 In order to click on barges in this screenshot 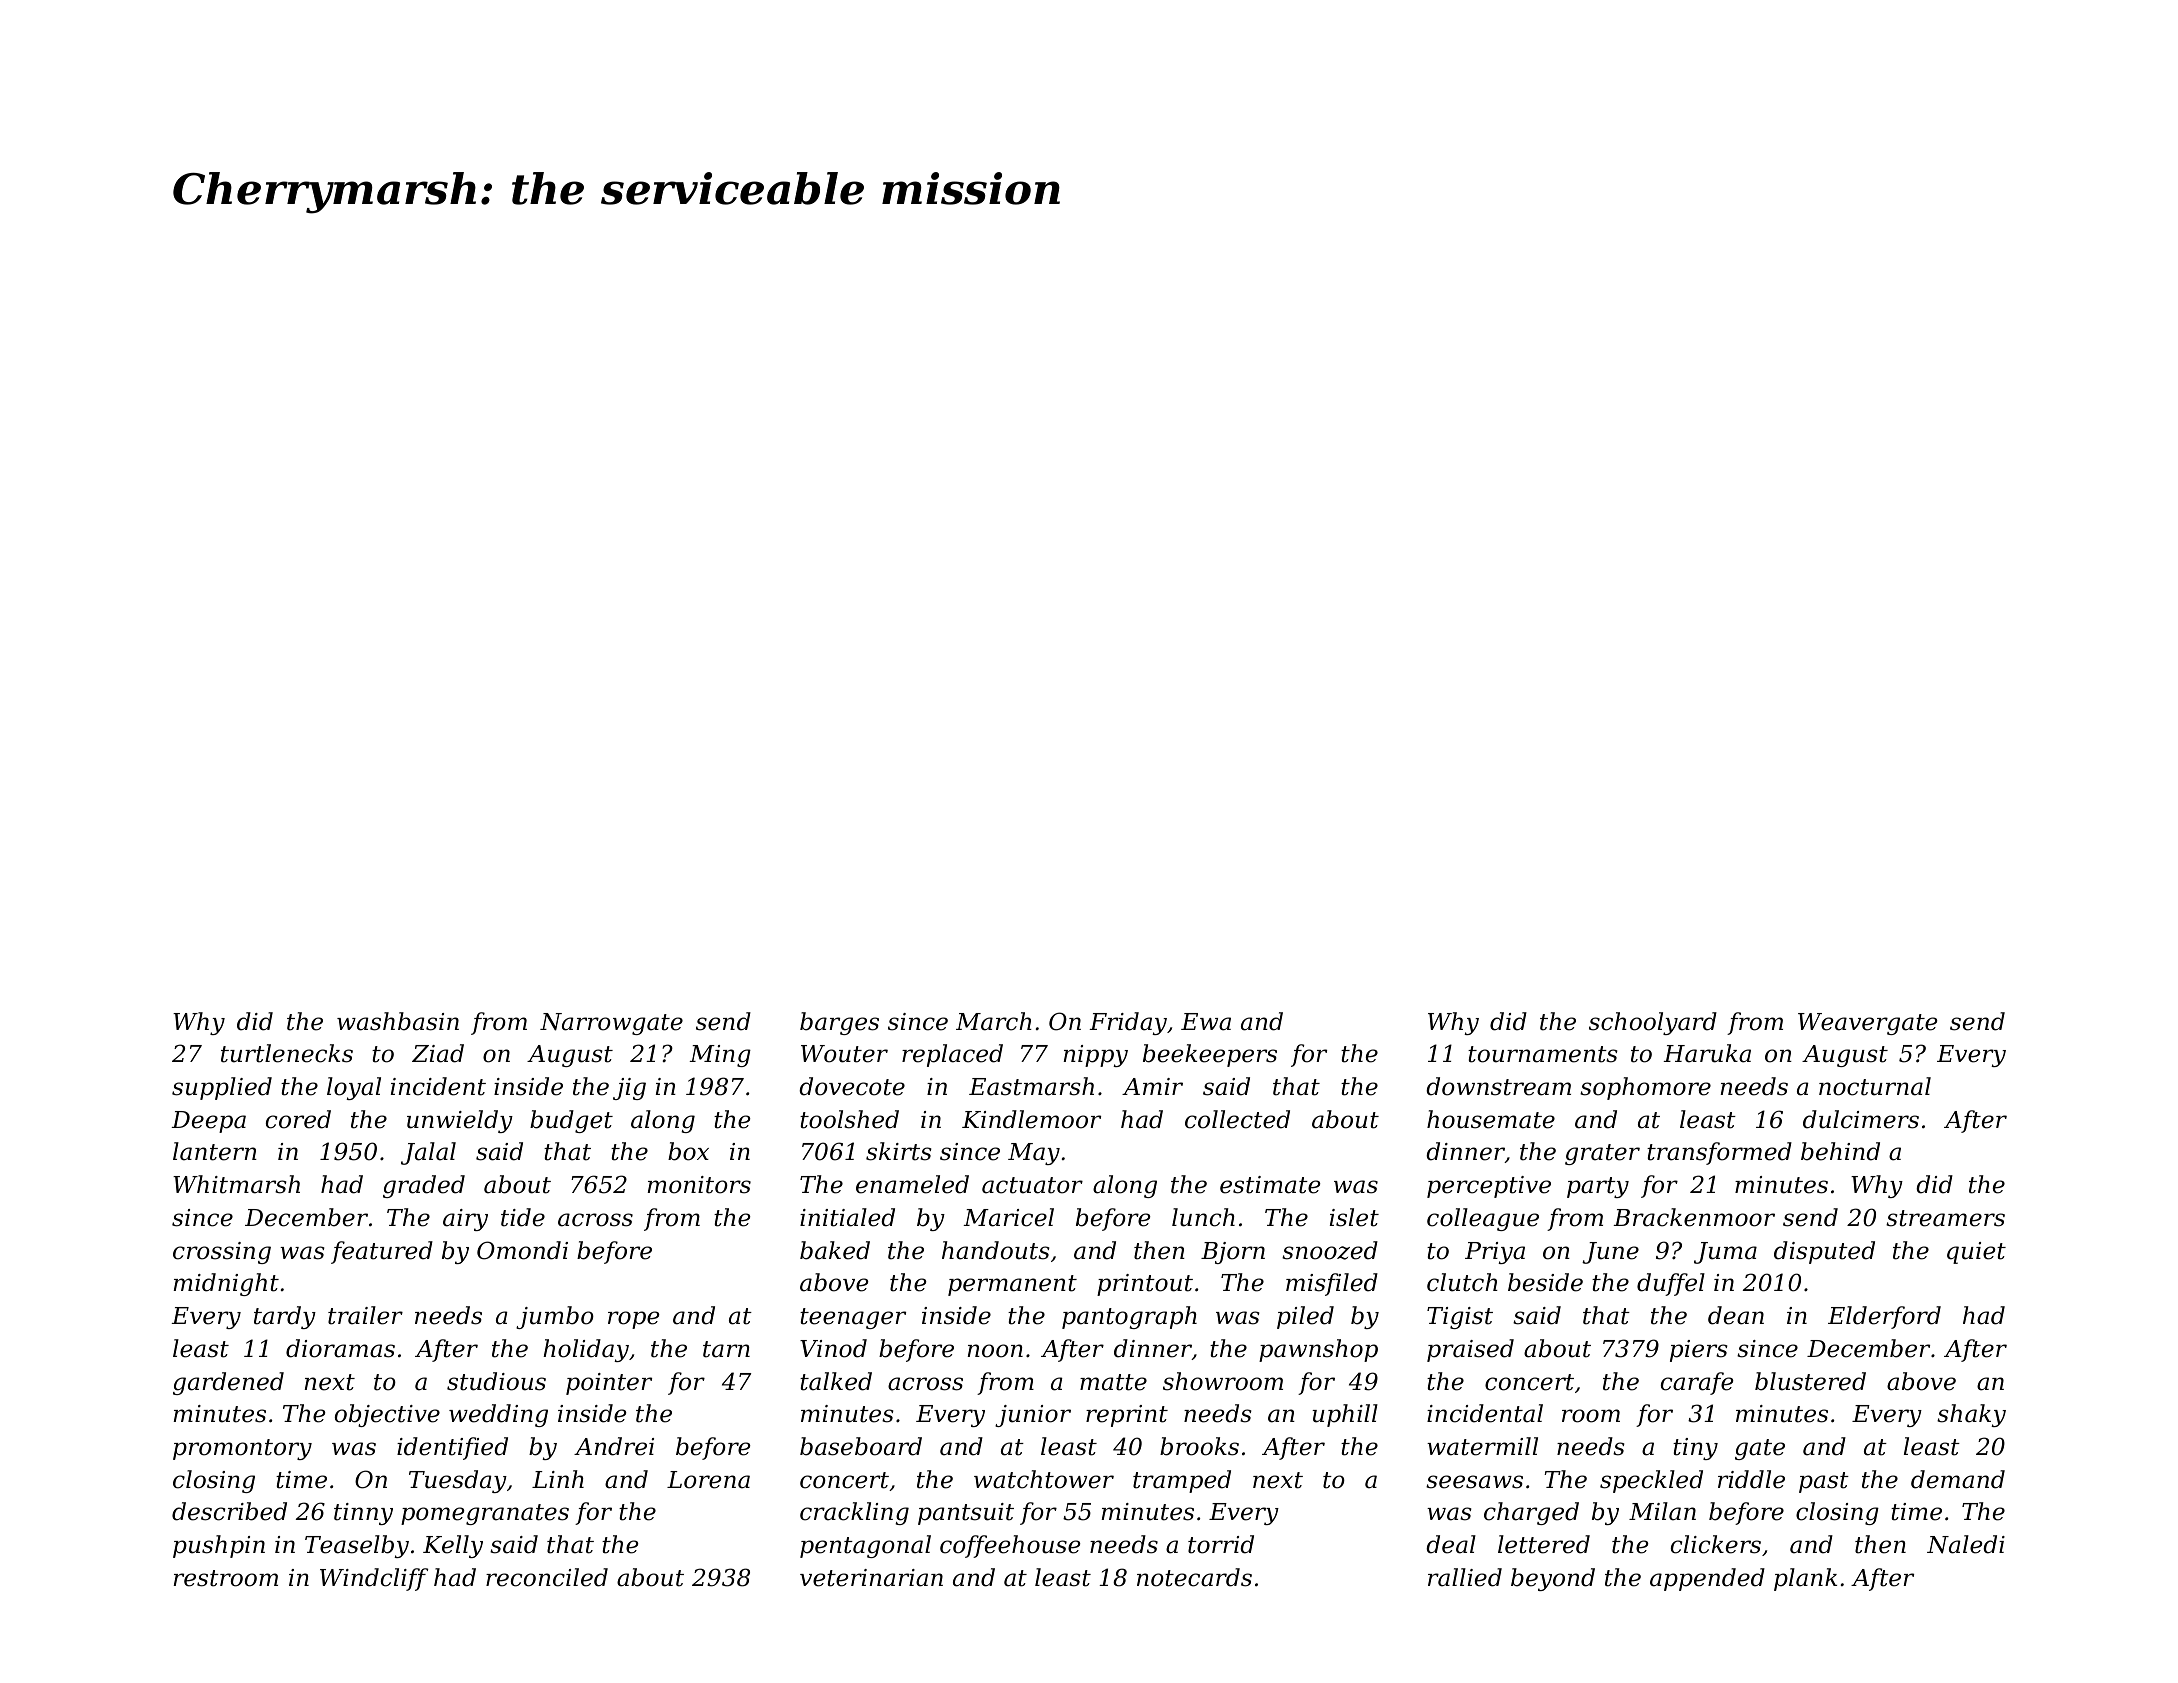, I will do `click(839, 1023)`.
